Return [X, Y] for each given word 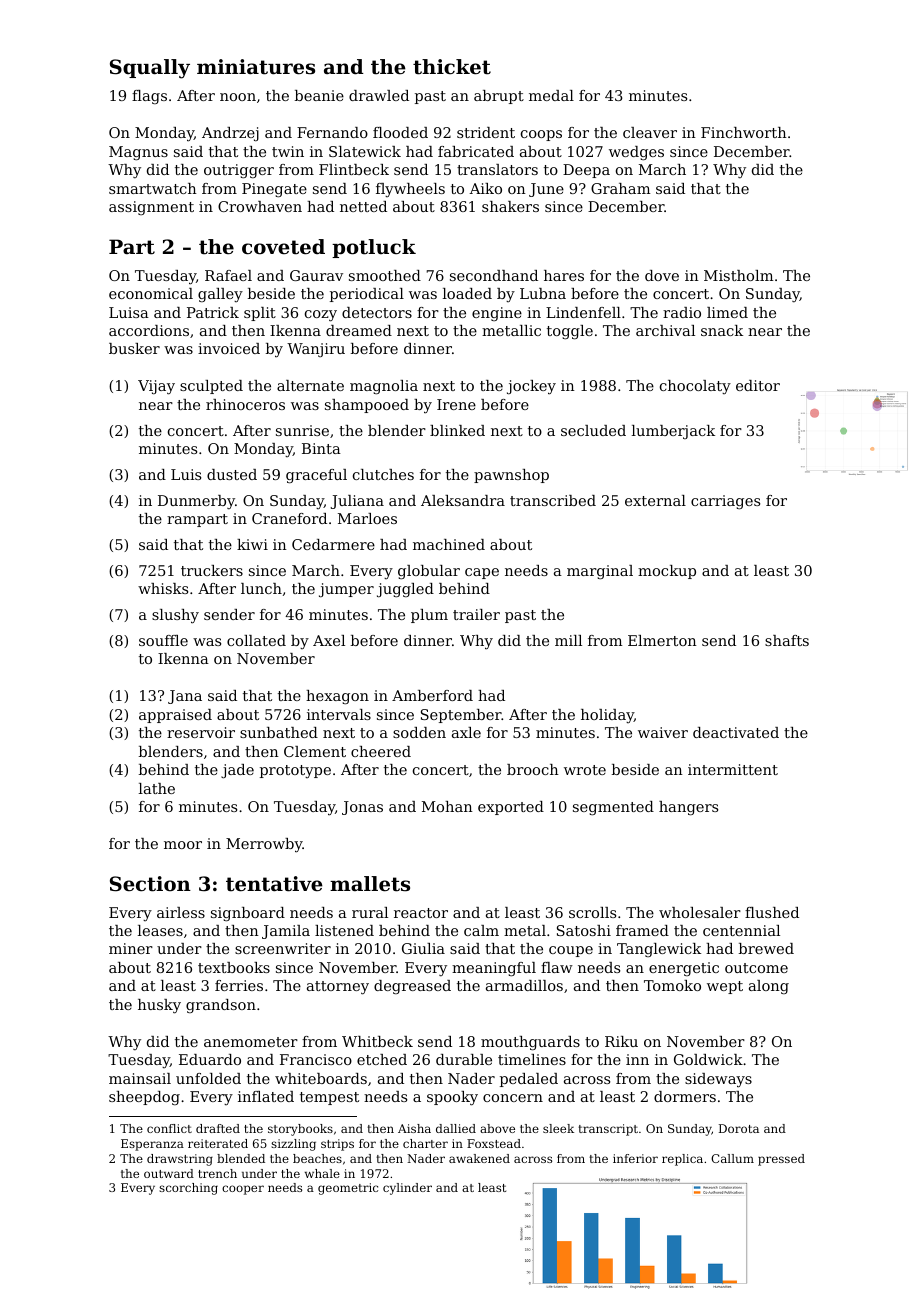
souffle [163, 640]
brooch [533, 769]
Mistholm [739, 275]
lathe [157, 788]
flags [149, 97]
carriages [725, 502]
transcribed [553, 500]
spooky [452, 1098]
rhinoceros [245, 404]
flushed [772, 912]
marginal [600, 572]
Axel [329, 640]
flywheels [410, 190]
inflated [266, 1096]
